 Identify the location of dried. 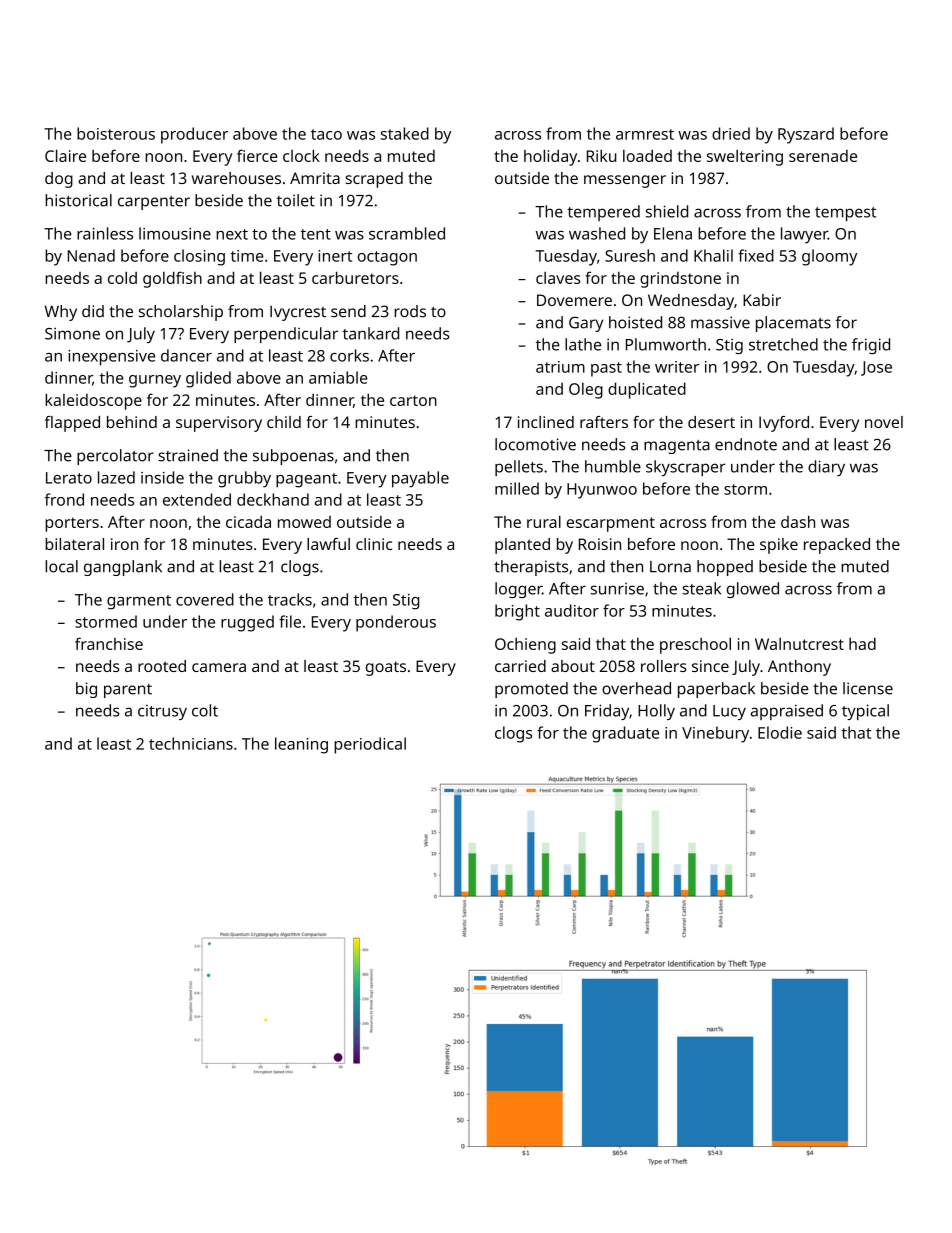
(731, 133).
